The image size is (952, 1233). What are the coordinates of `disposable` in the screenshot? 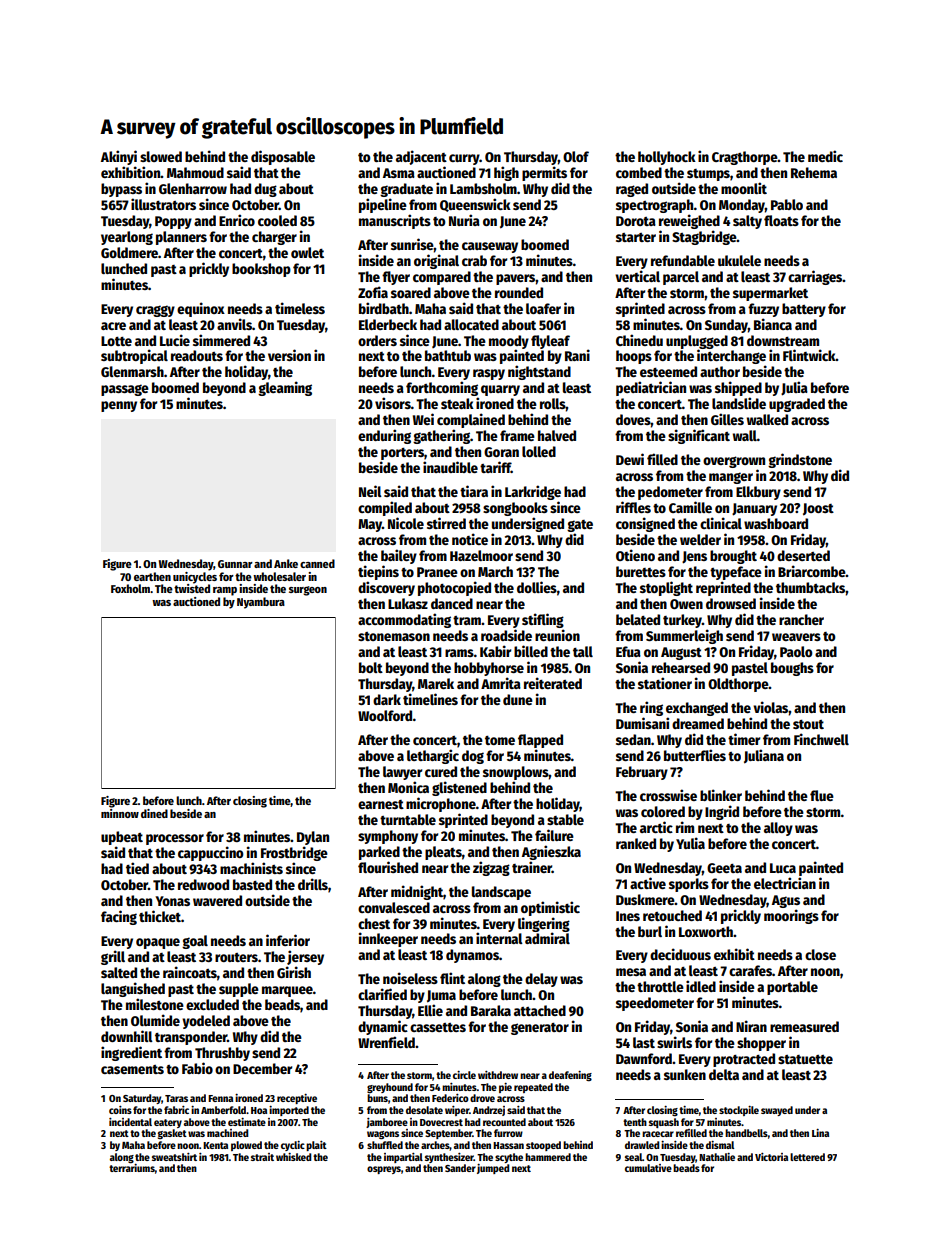 It's located at (283, 157).
